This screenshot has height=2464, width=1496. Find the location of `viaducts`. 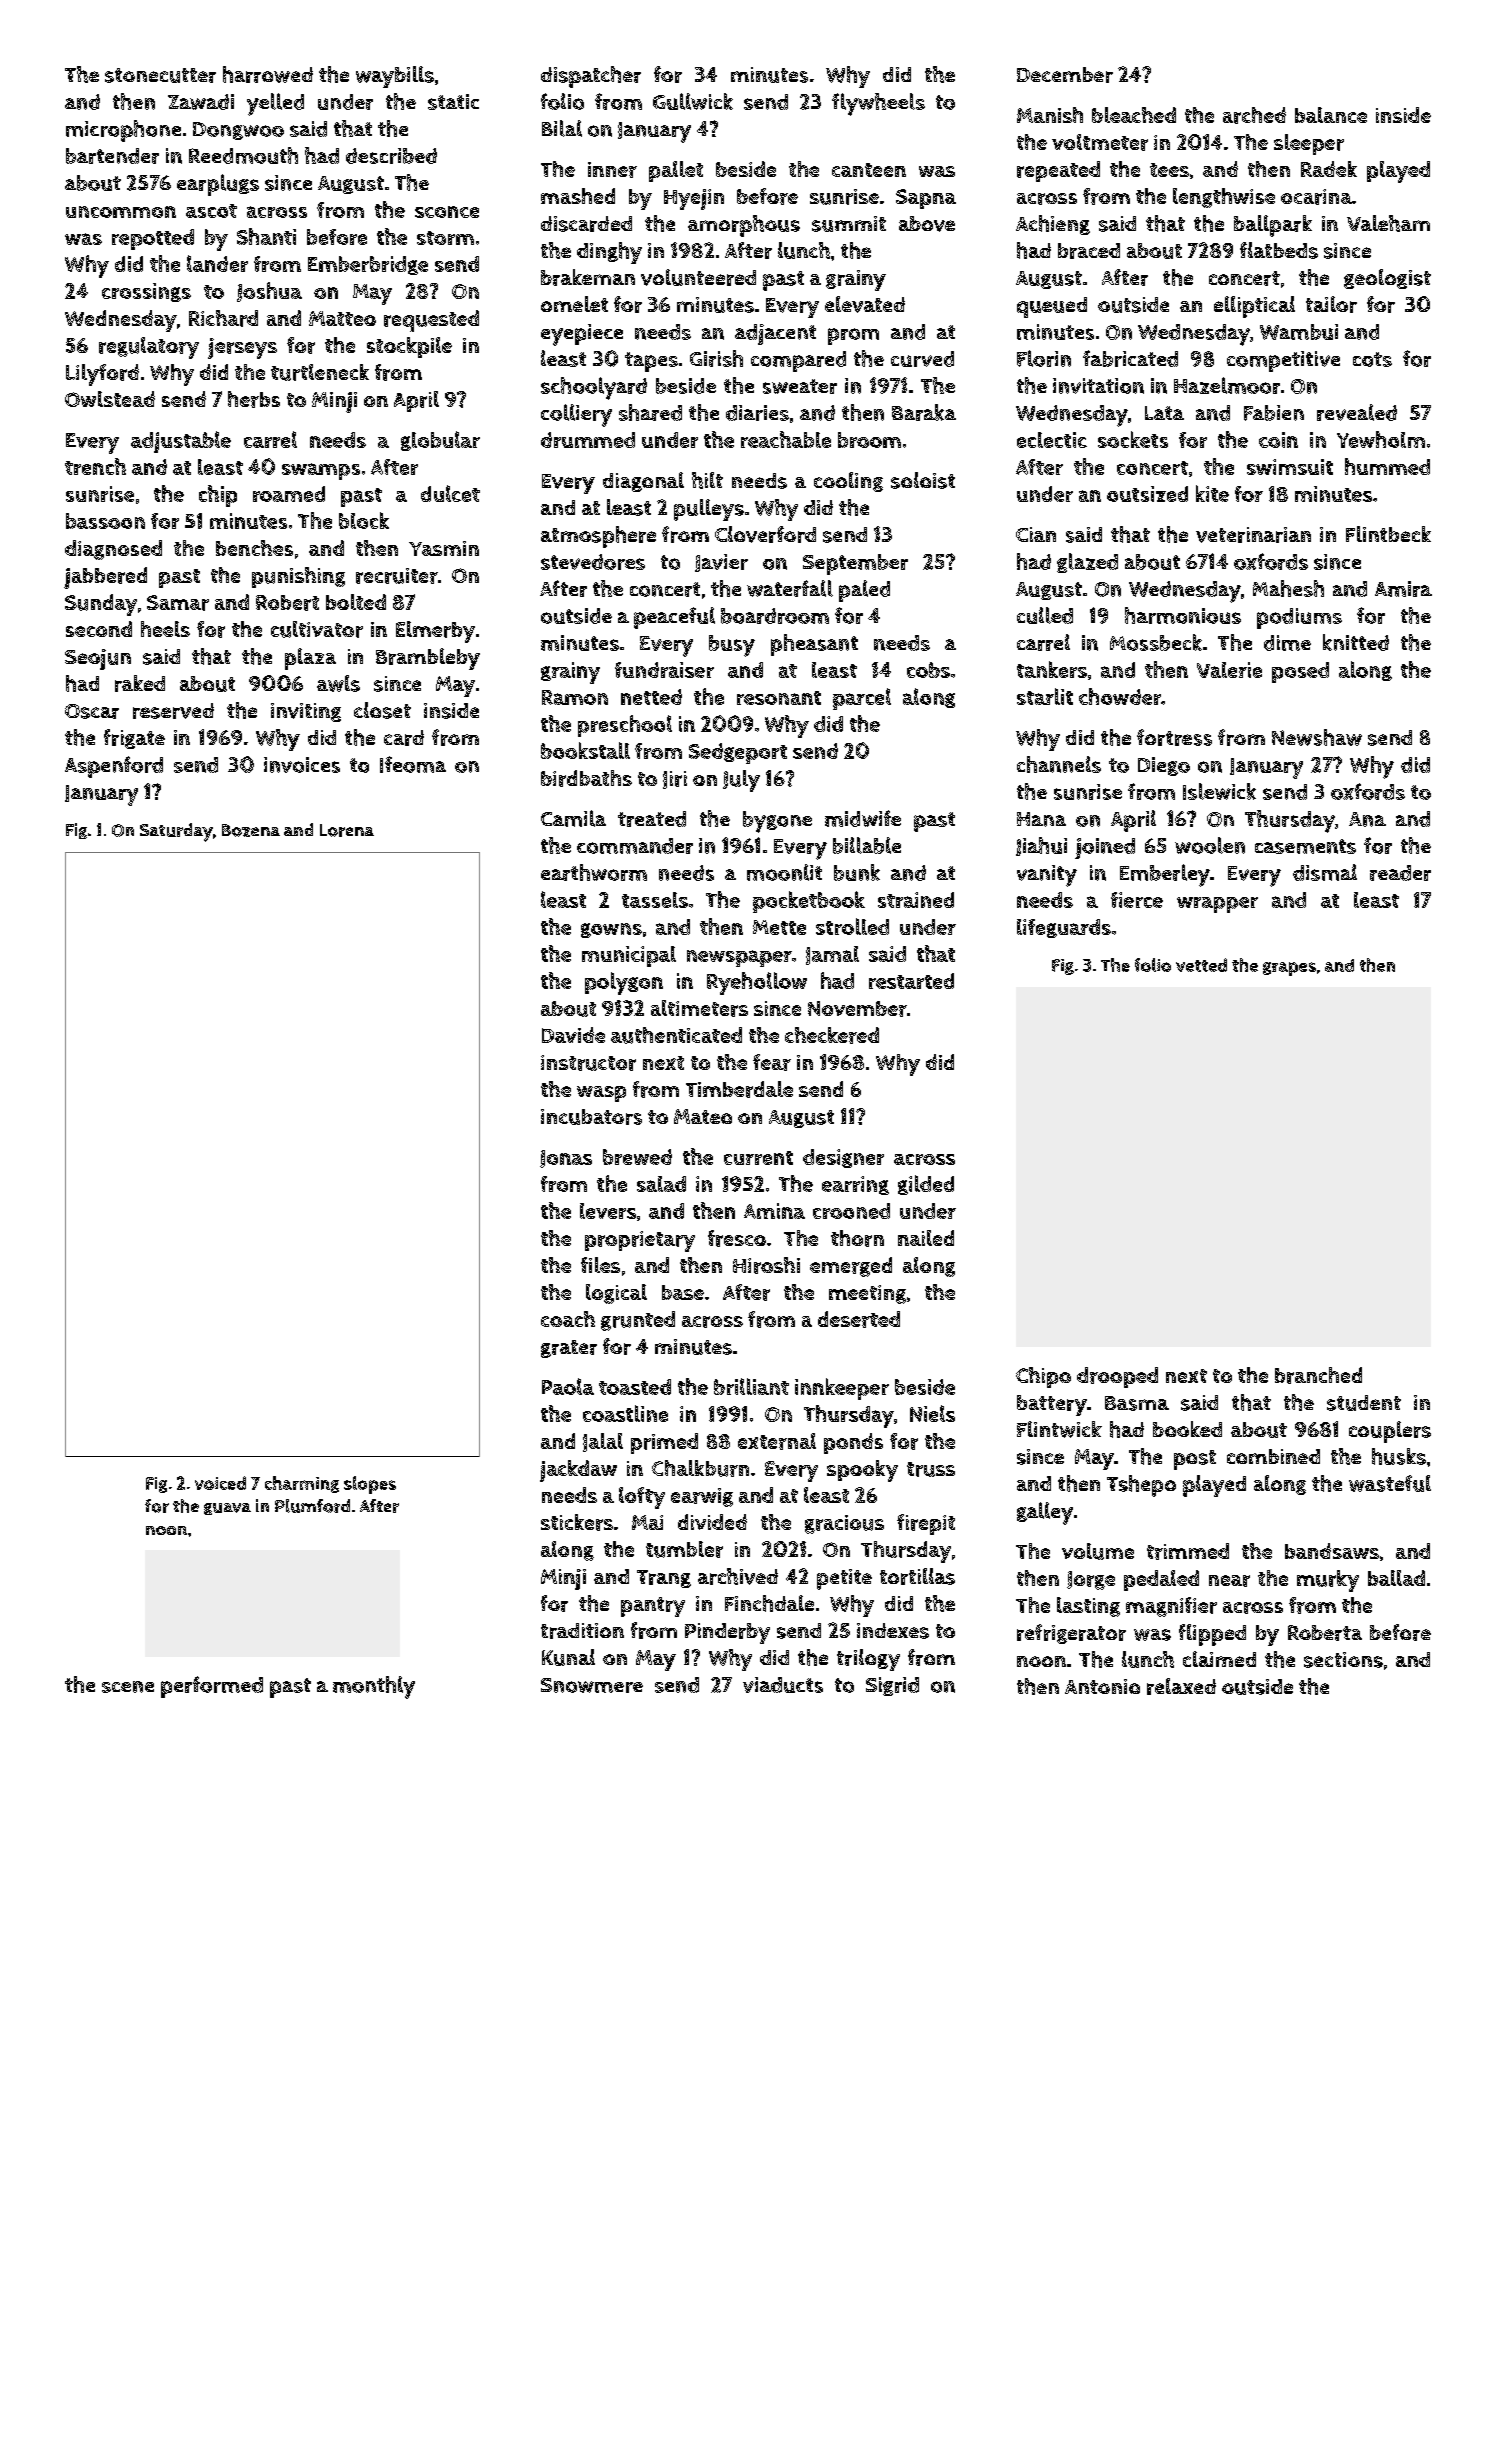

viaducts is located at coordinates (783, 1685).
